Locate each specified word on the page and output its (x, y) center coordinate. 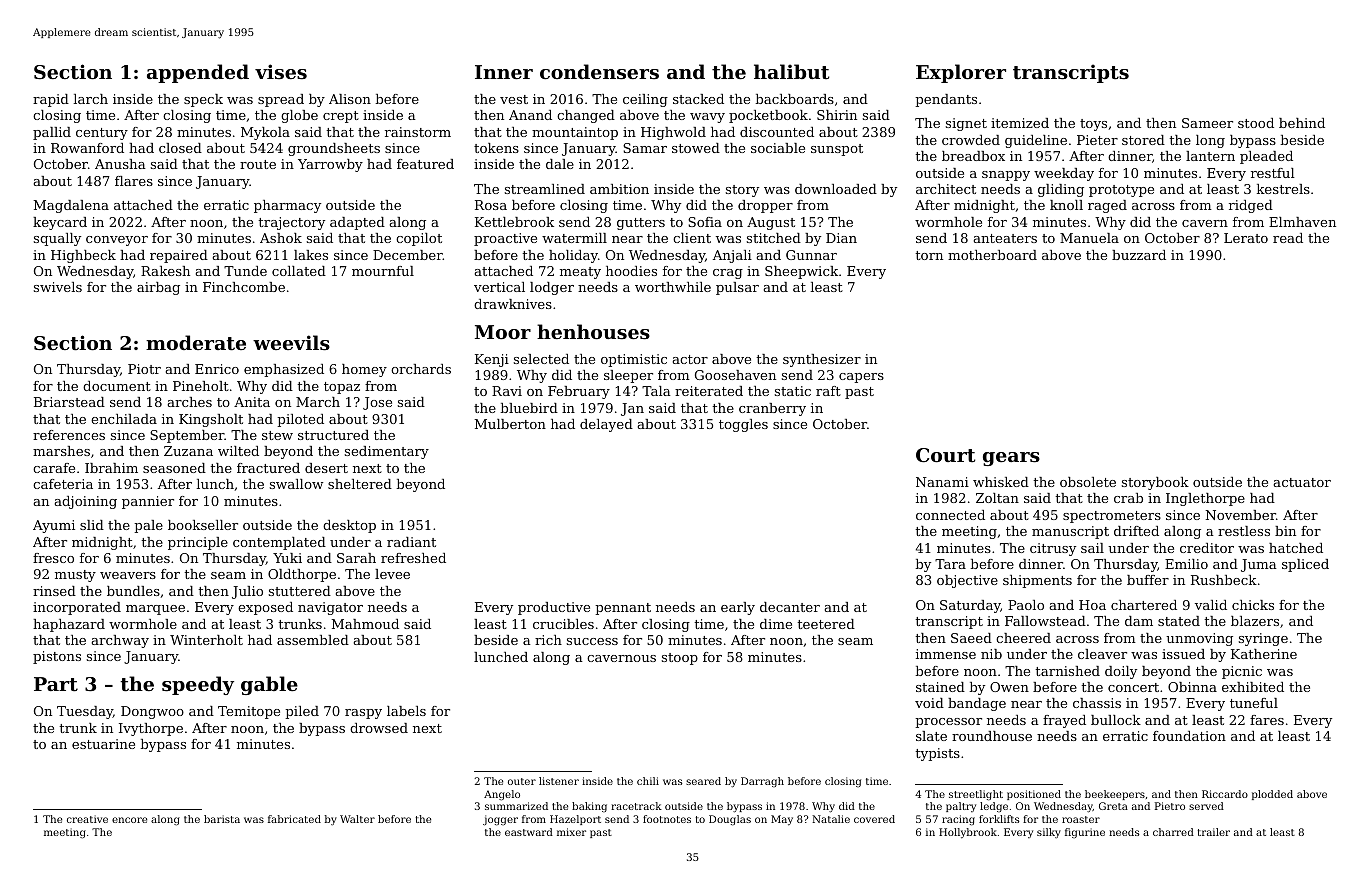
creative (87, 819)
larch (91, 99)
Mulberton (510, 424)
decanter (790, 607)
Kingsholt (211, 420)
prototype (1121, 191)
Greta (1113, 806)
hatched (1296, 548)
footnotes (667, 819)
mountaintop (575, 133)
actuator (1302, 482)
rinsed (54, 591)
